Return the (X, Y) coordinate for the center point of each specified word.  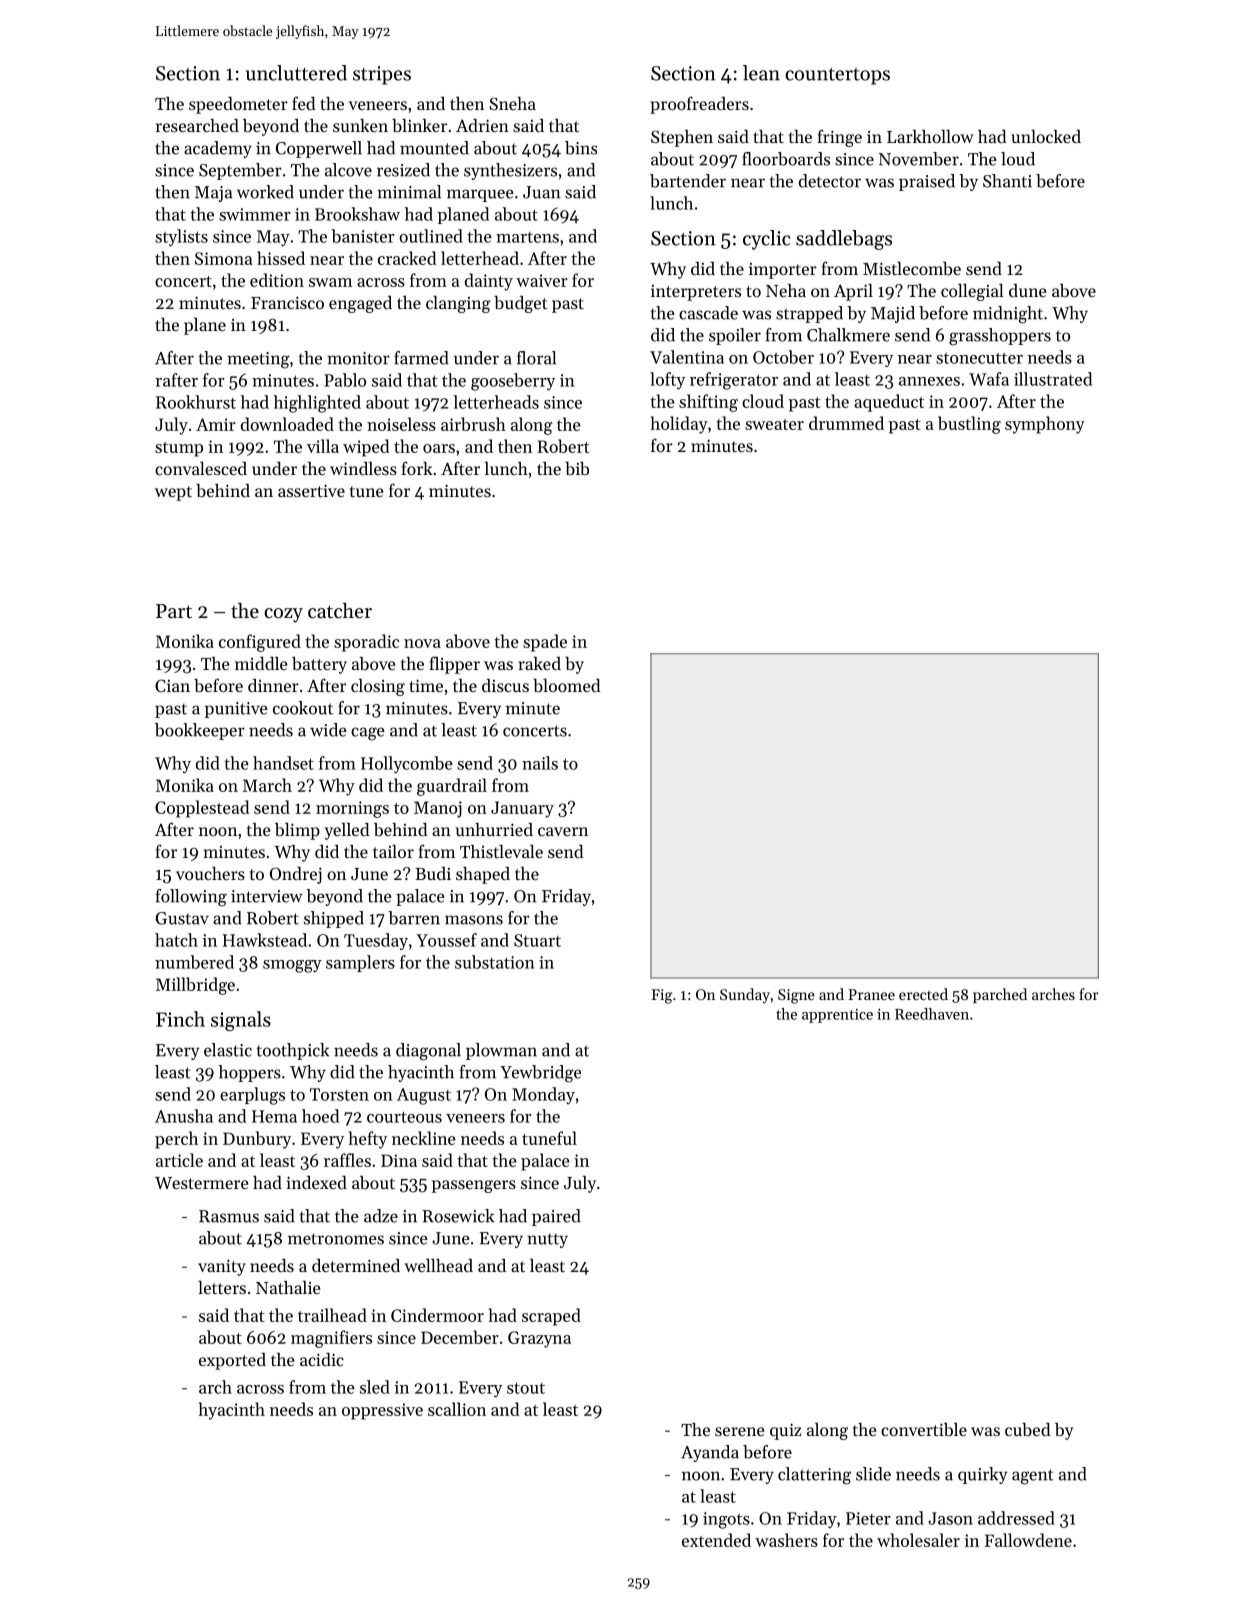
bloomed (567, 685)
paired (556, 1217)
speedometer (238, 105)
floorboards (786, 159)
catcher (340, 611)
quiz (785, 1431)
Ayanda (710, 1453)
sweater (774, 424)
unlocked (1046, 136)
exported (232, 1361)
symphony (1045, 425)
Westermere (201, 1183)
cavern (563, 831)
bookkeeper (200, 731)
